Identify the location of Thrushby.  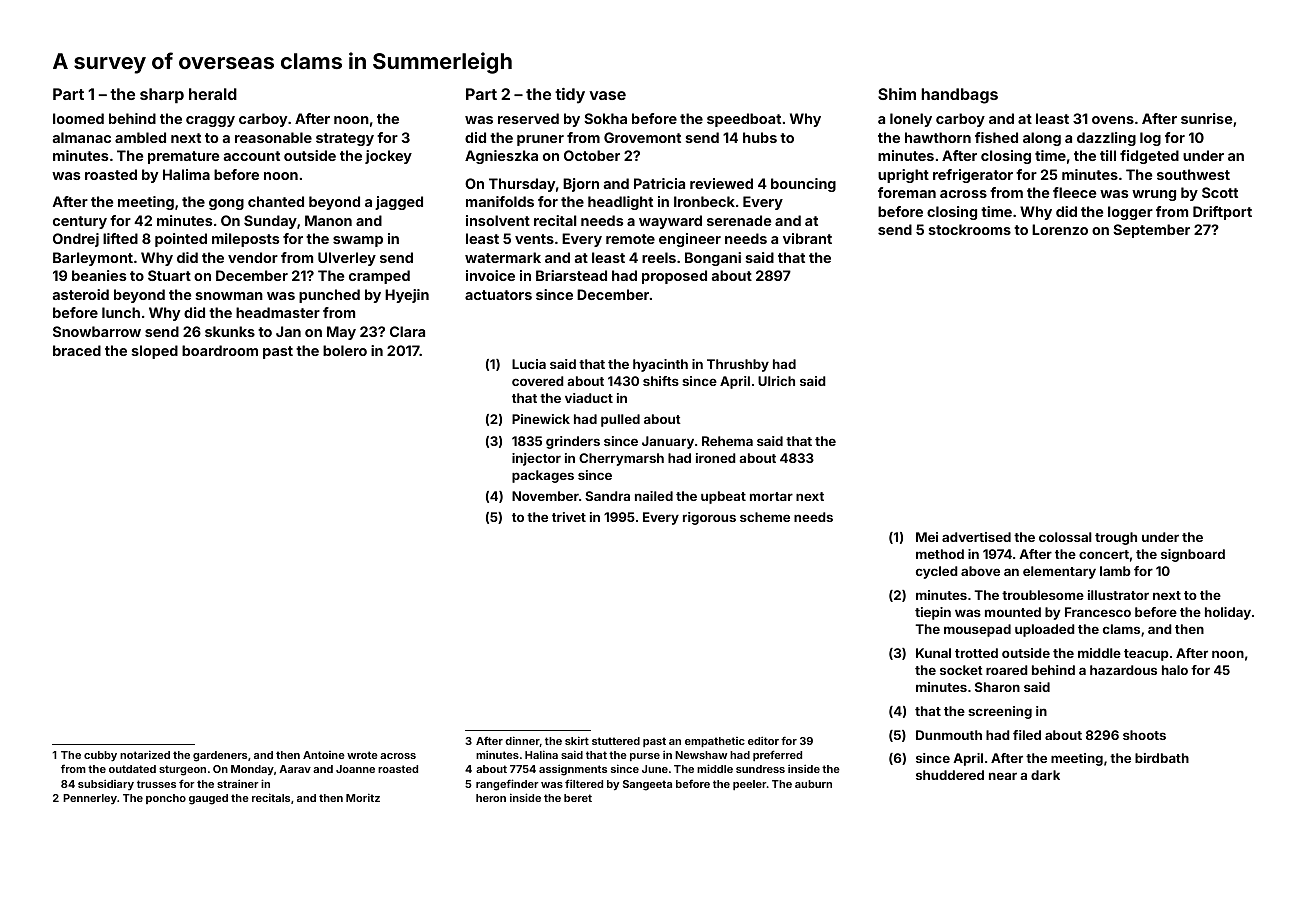
(738, 365).
